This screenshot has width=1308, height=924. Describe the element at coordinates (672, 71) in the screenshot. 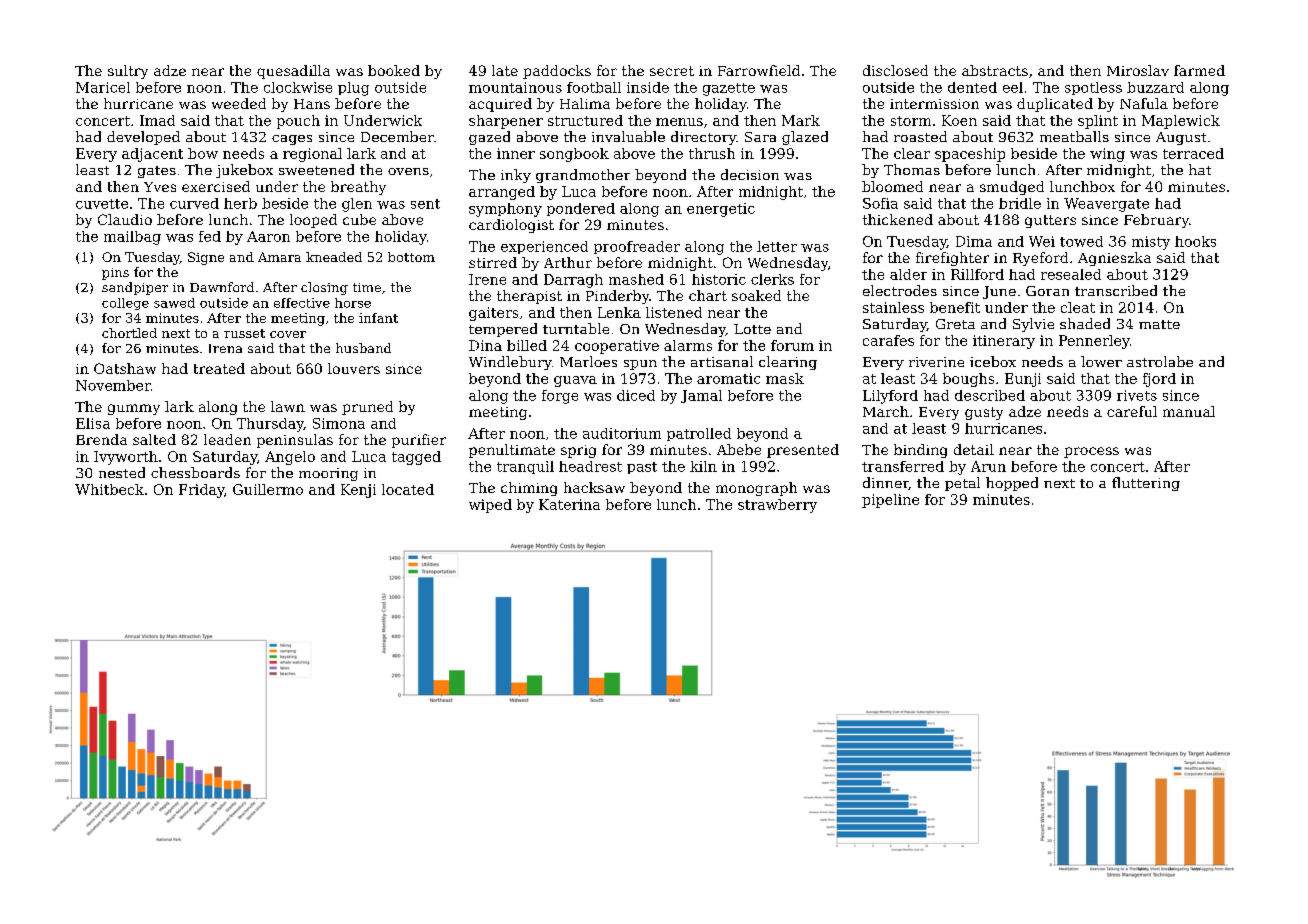

I see `secret` at that location.
